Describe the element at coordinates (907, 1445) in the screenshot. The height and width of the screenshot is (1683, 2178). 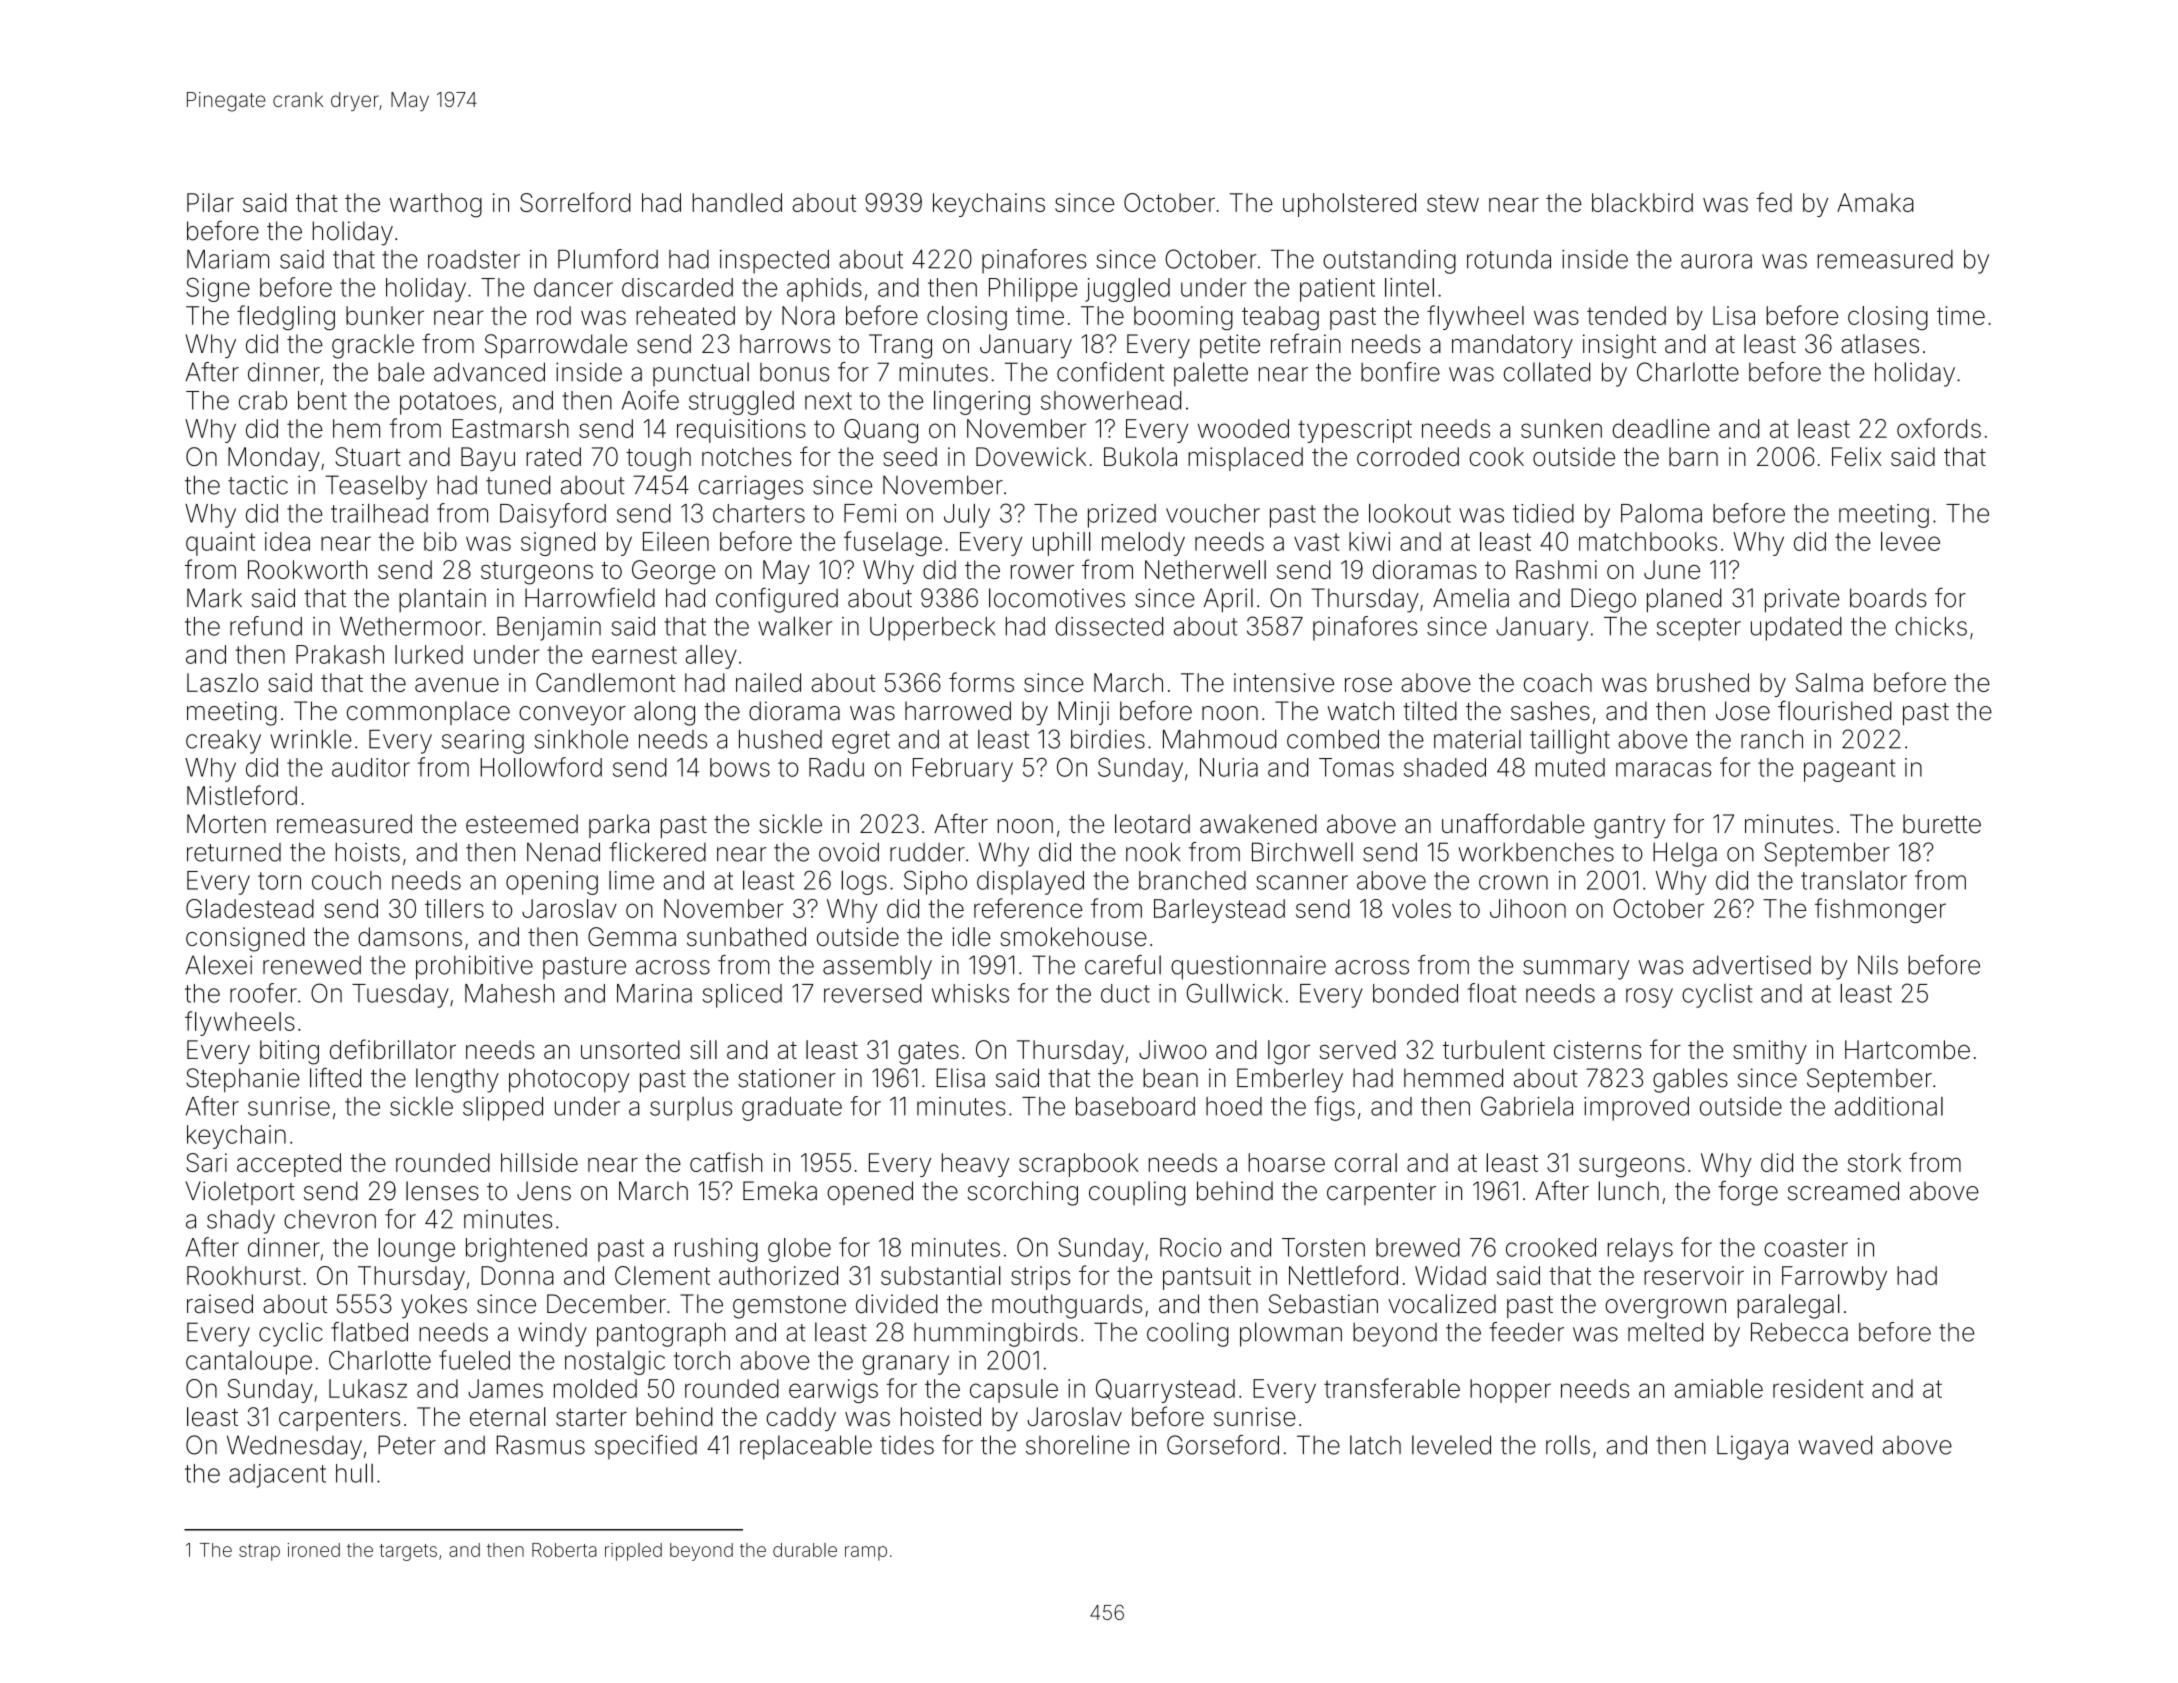
I see `tides` at that location.
